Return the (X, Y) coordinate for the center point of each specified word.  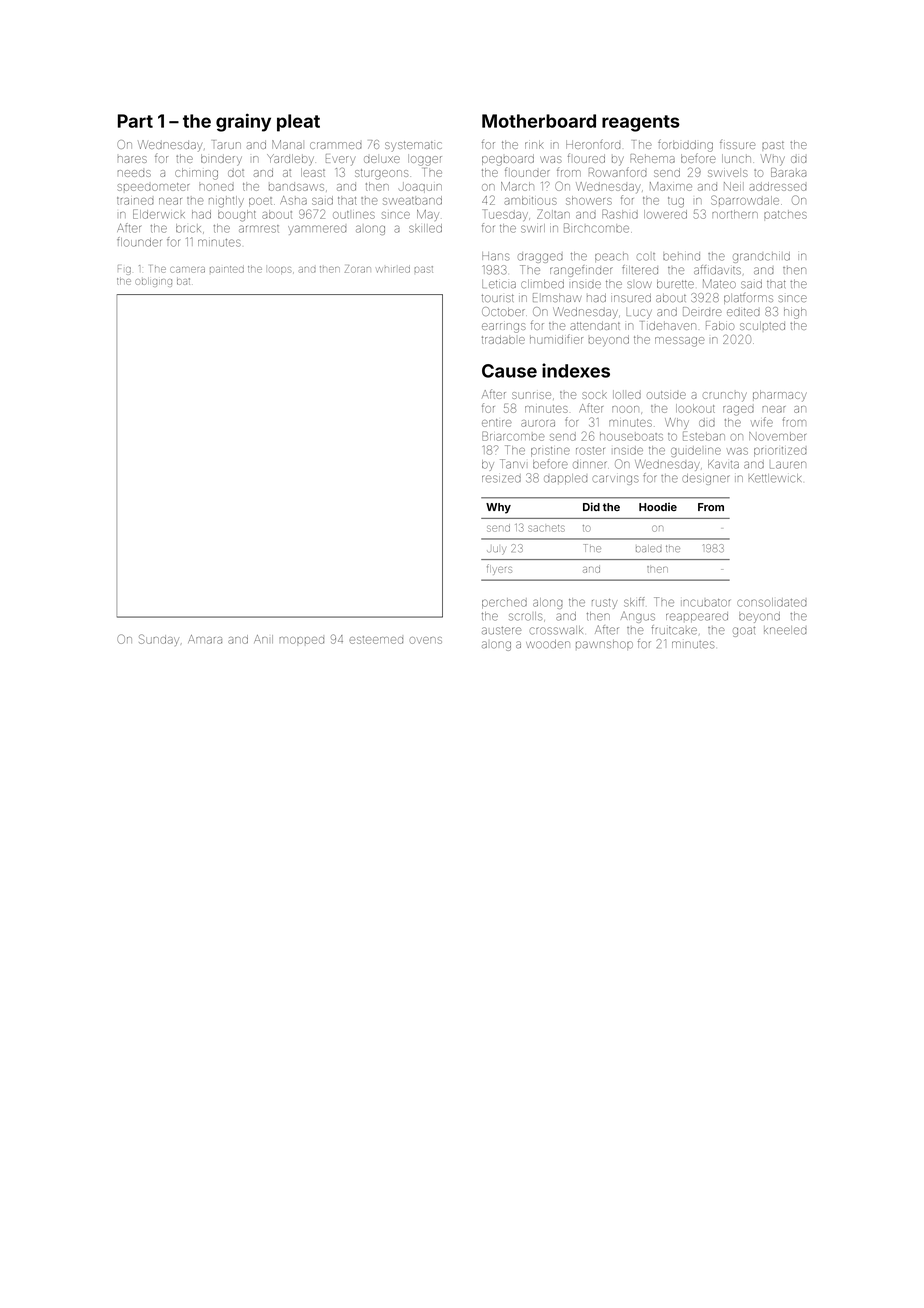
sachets (546, 528)
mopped (301, 640)
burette (675, 284)
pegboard (508, 160)
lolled (627, 394)
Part (135, 121)
